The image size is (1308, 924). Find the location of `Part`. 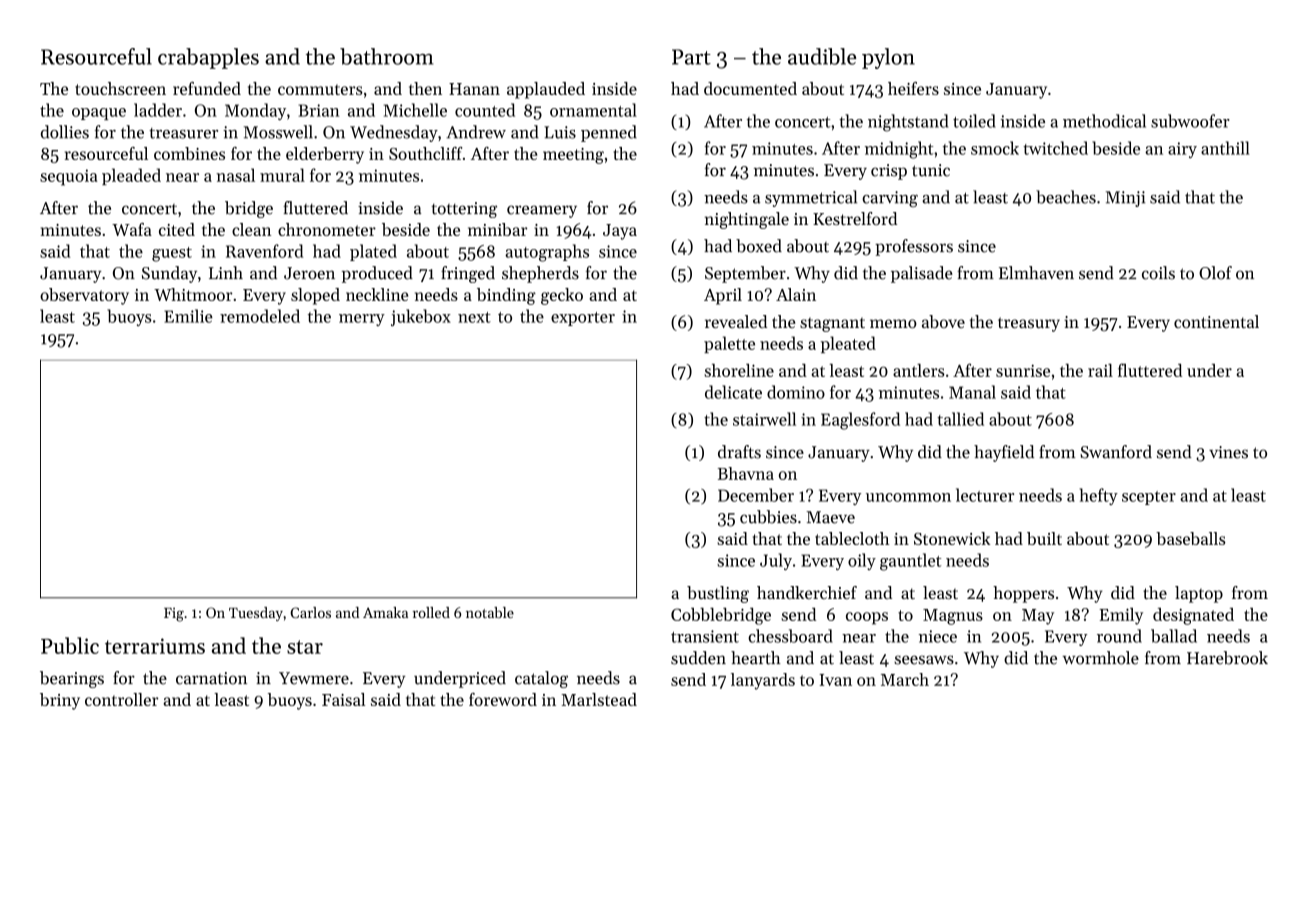

Part is located at coordinates (691, 57).
